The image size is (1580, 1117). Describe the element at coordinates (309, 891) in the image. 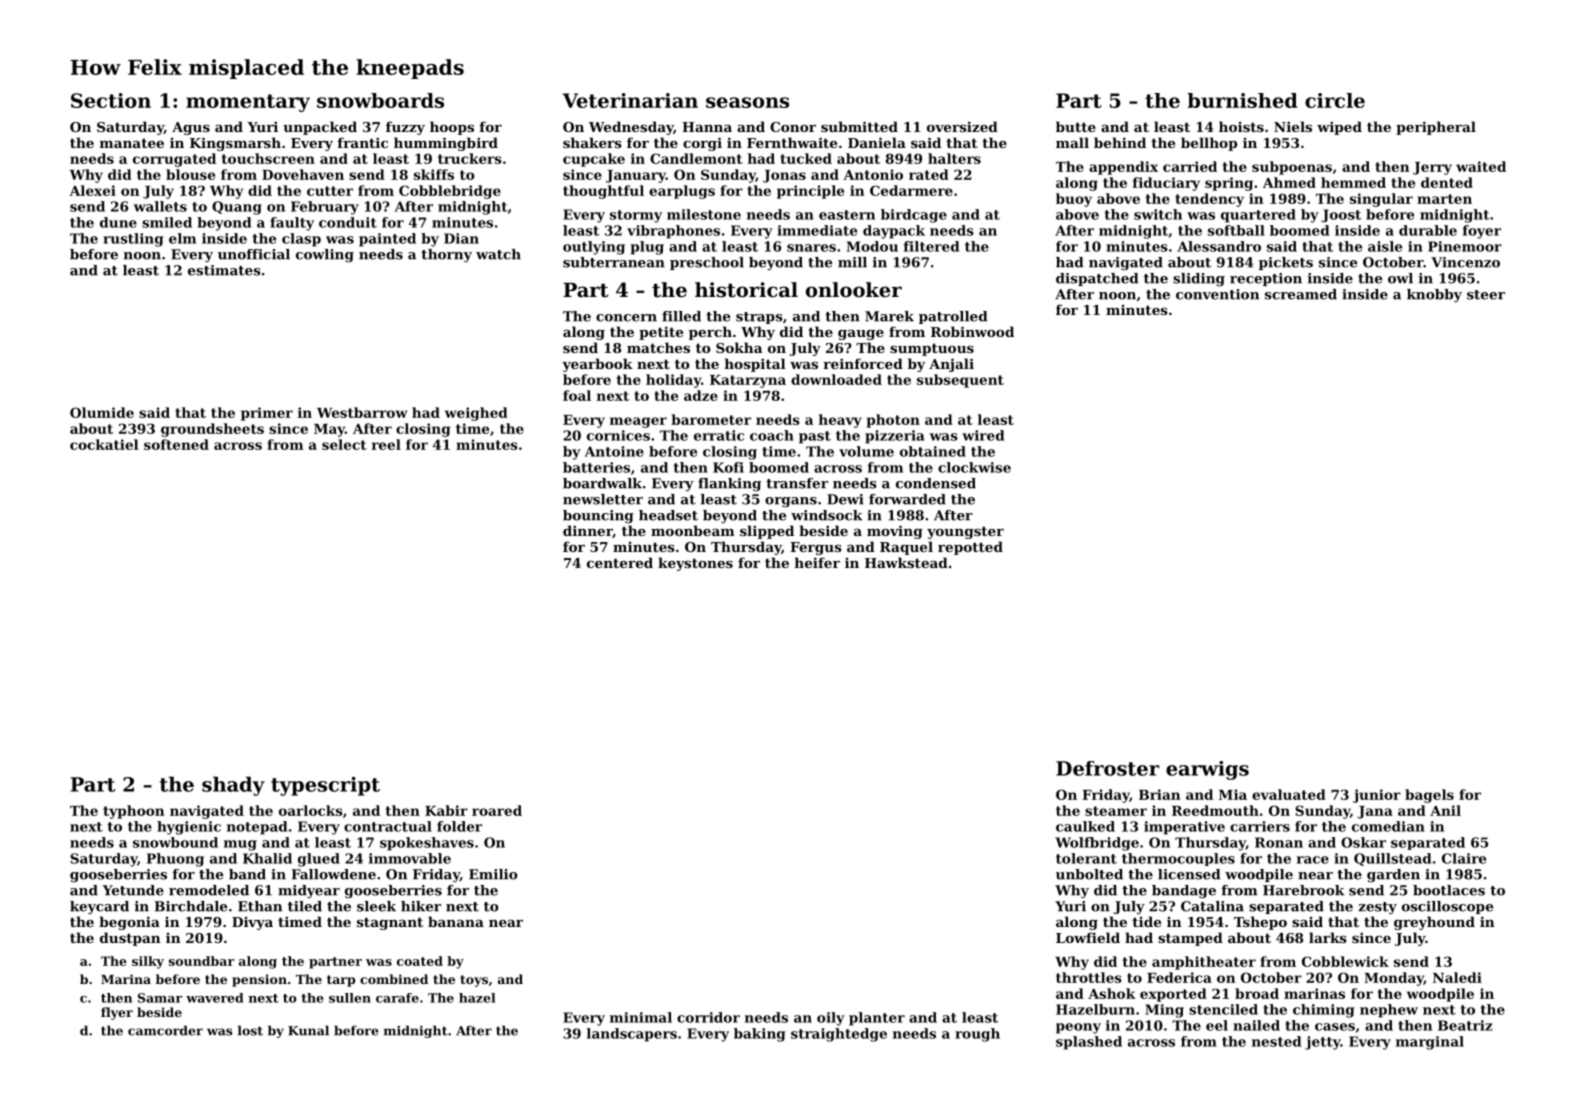

I see `midyear` at that location.
